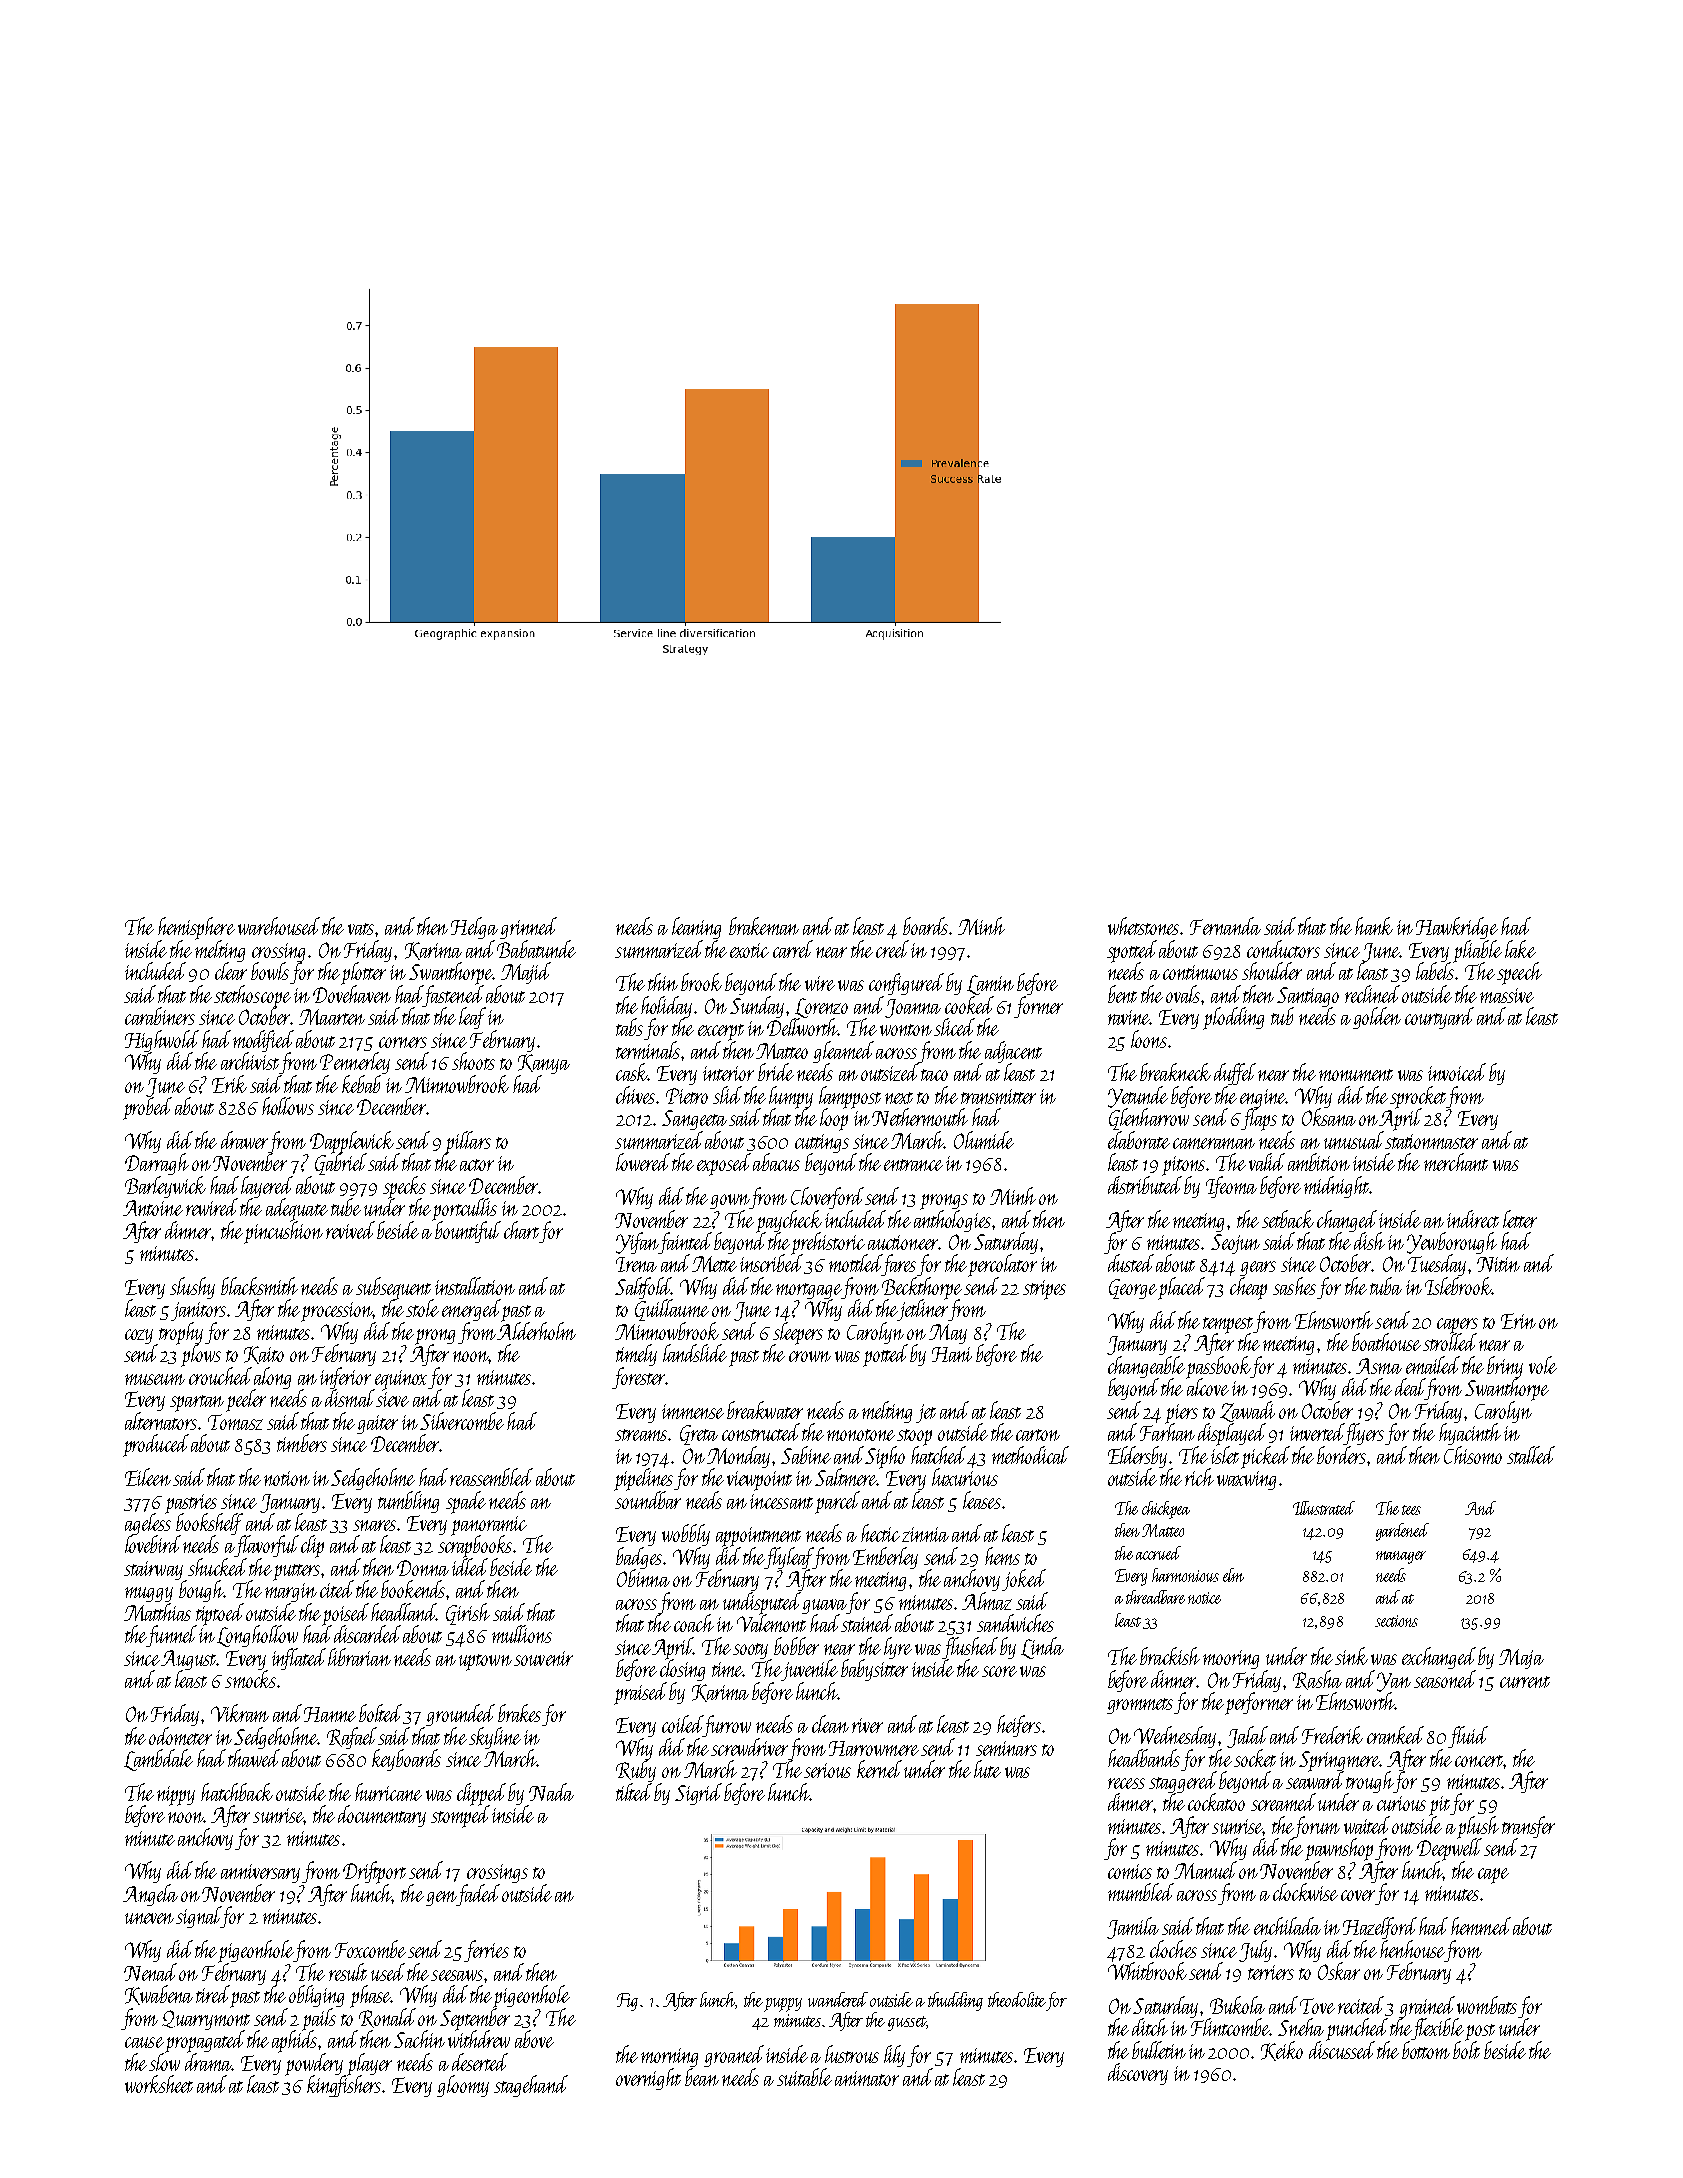 The image size is (1683, 2178). I want to click on Guillaume, so click(672, 1310).
